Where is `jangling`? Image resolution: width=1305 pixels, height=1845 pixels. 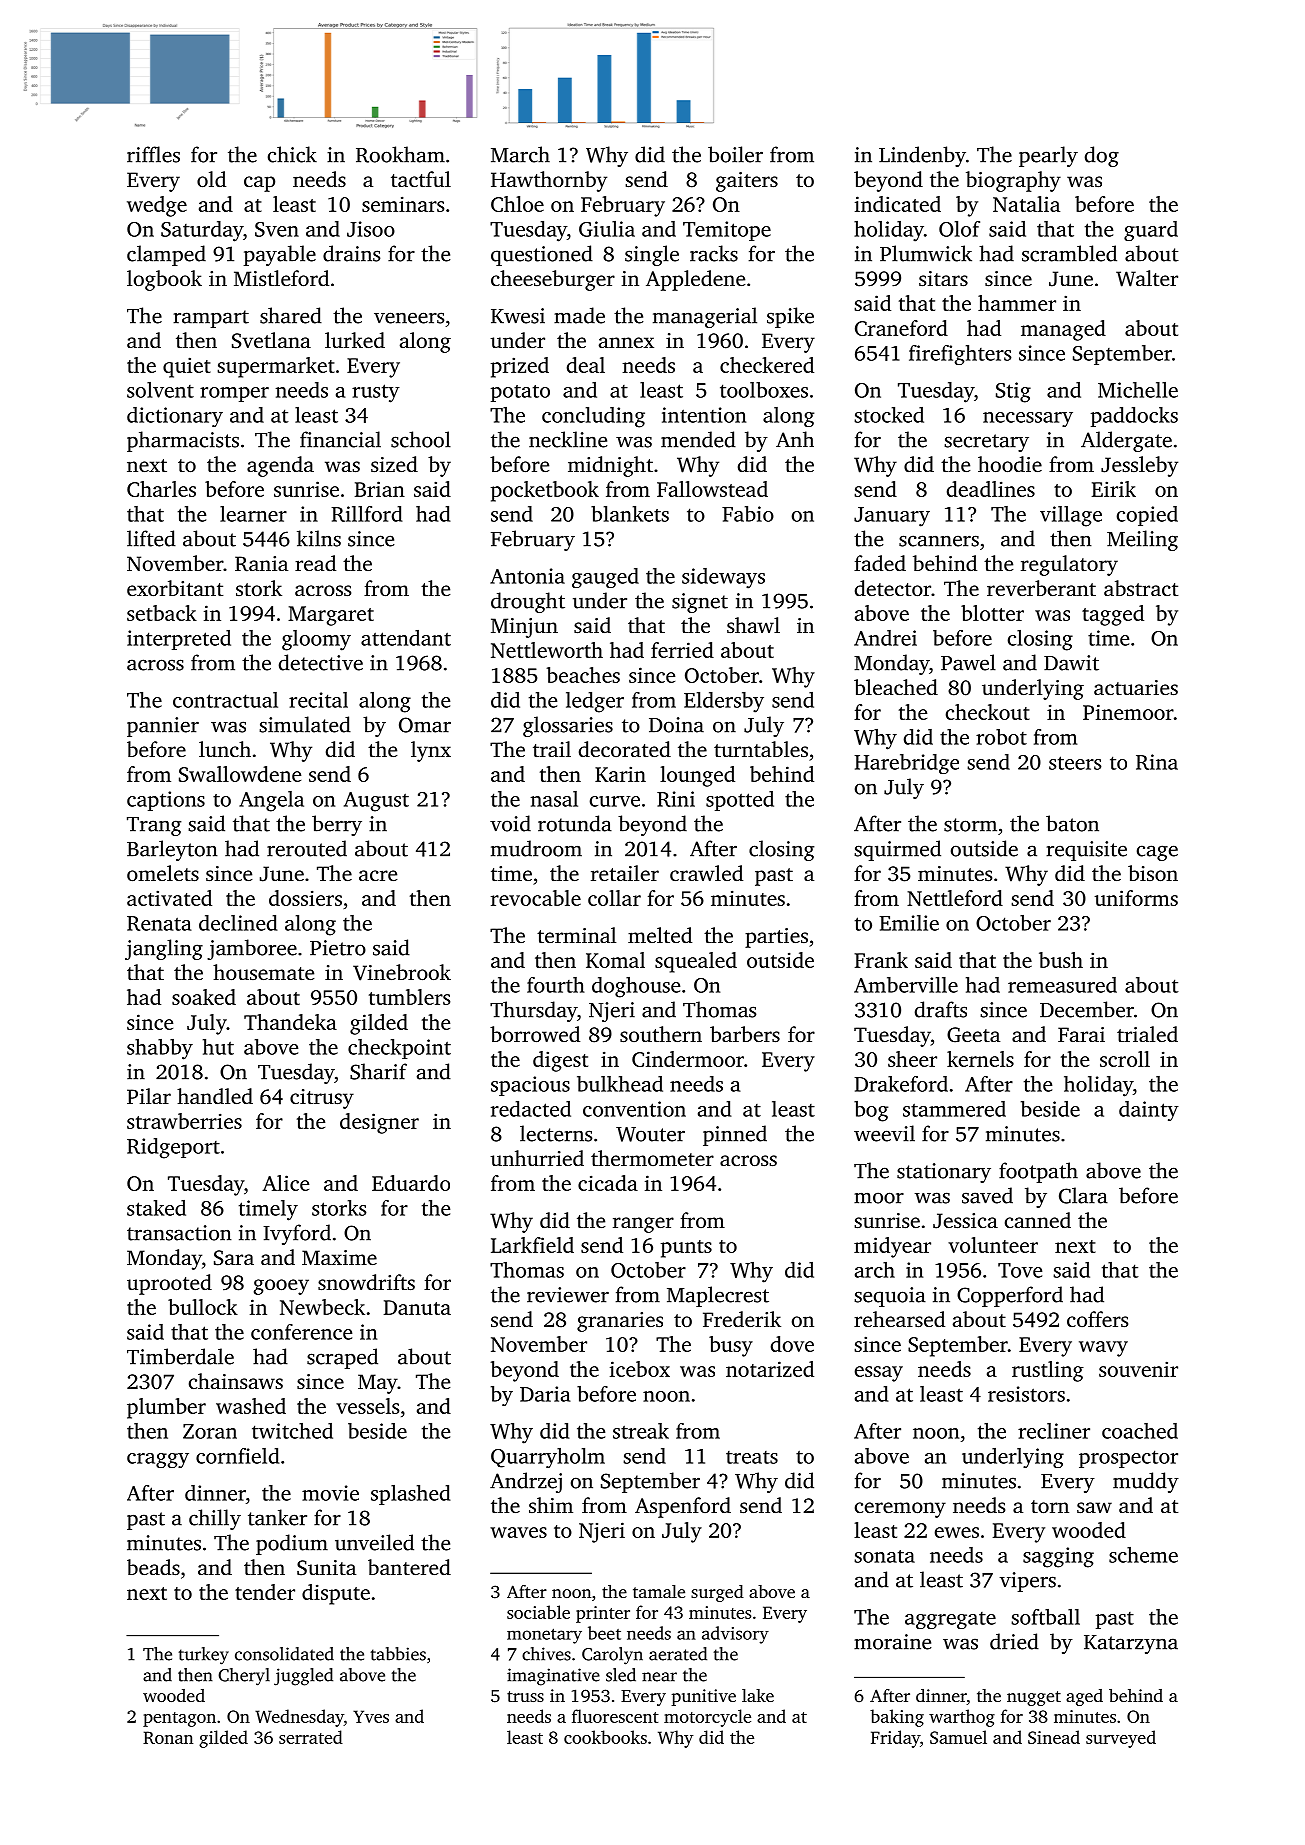
jangling is located at coordinates (164, 949).
